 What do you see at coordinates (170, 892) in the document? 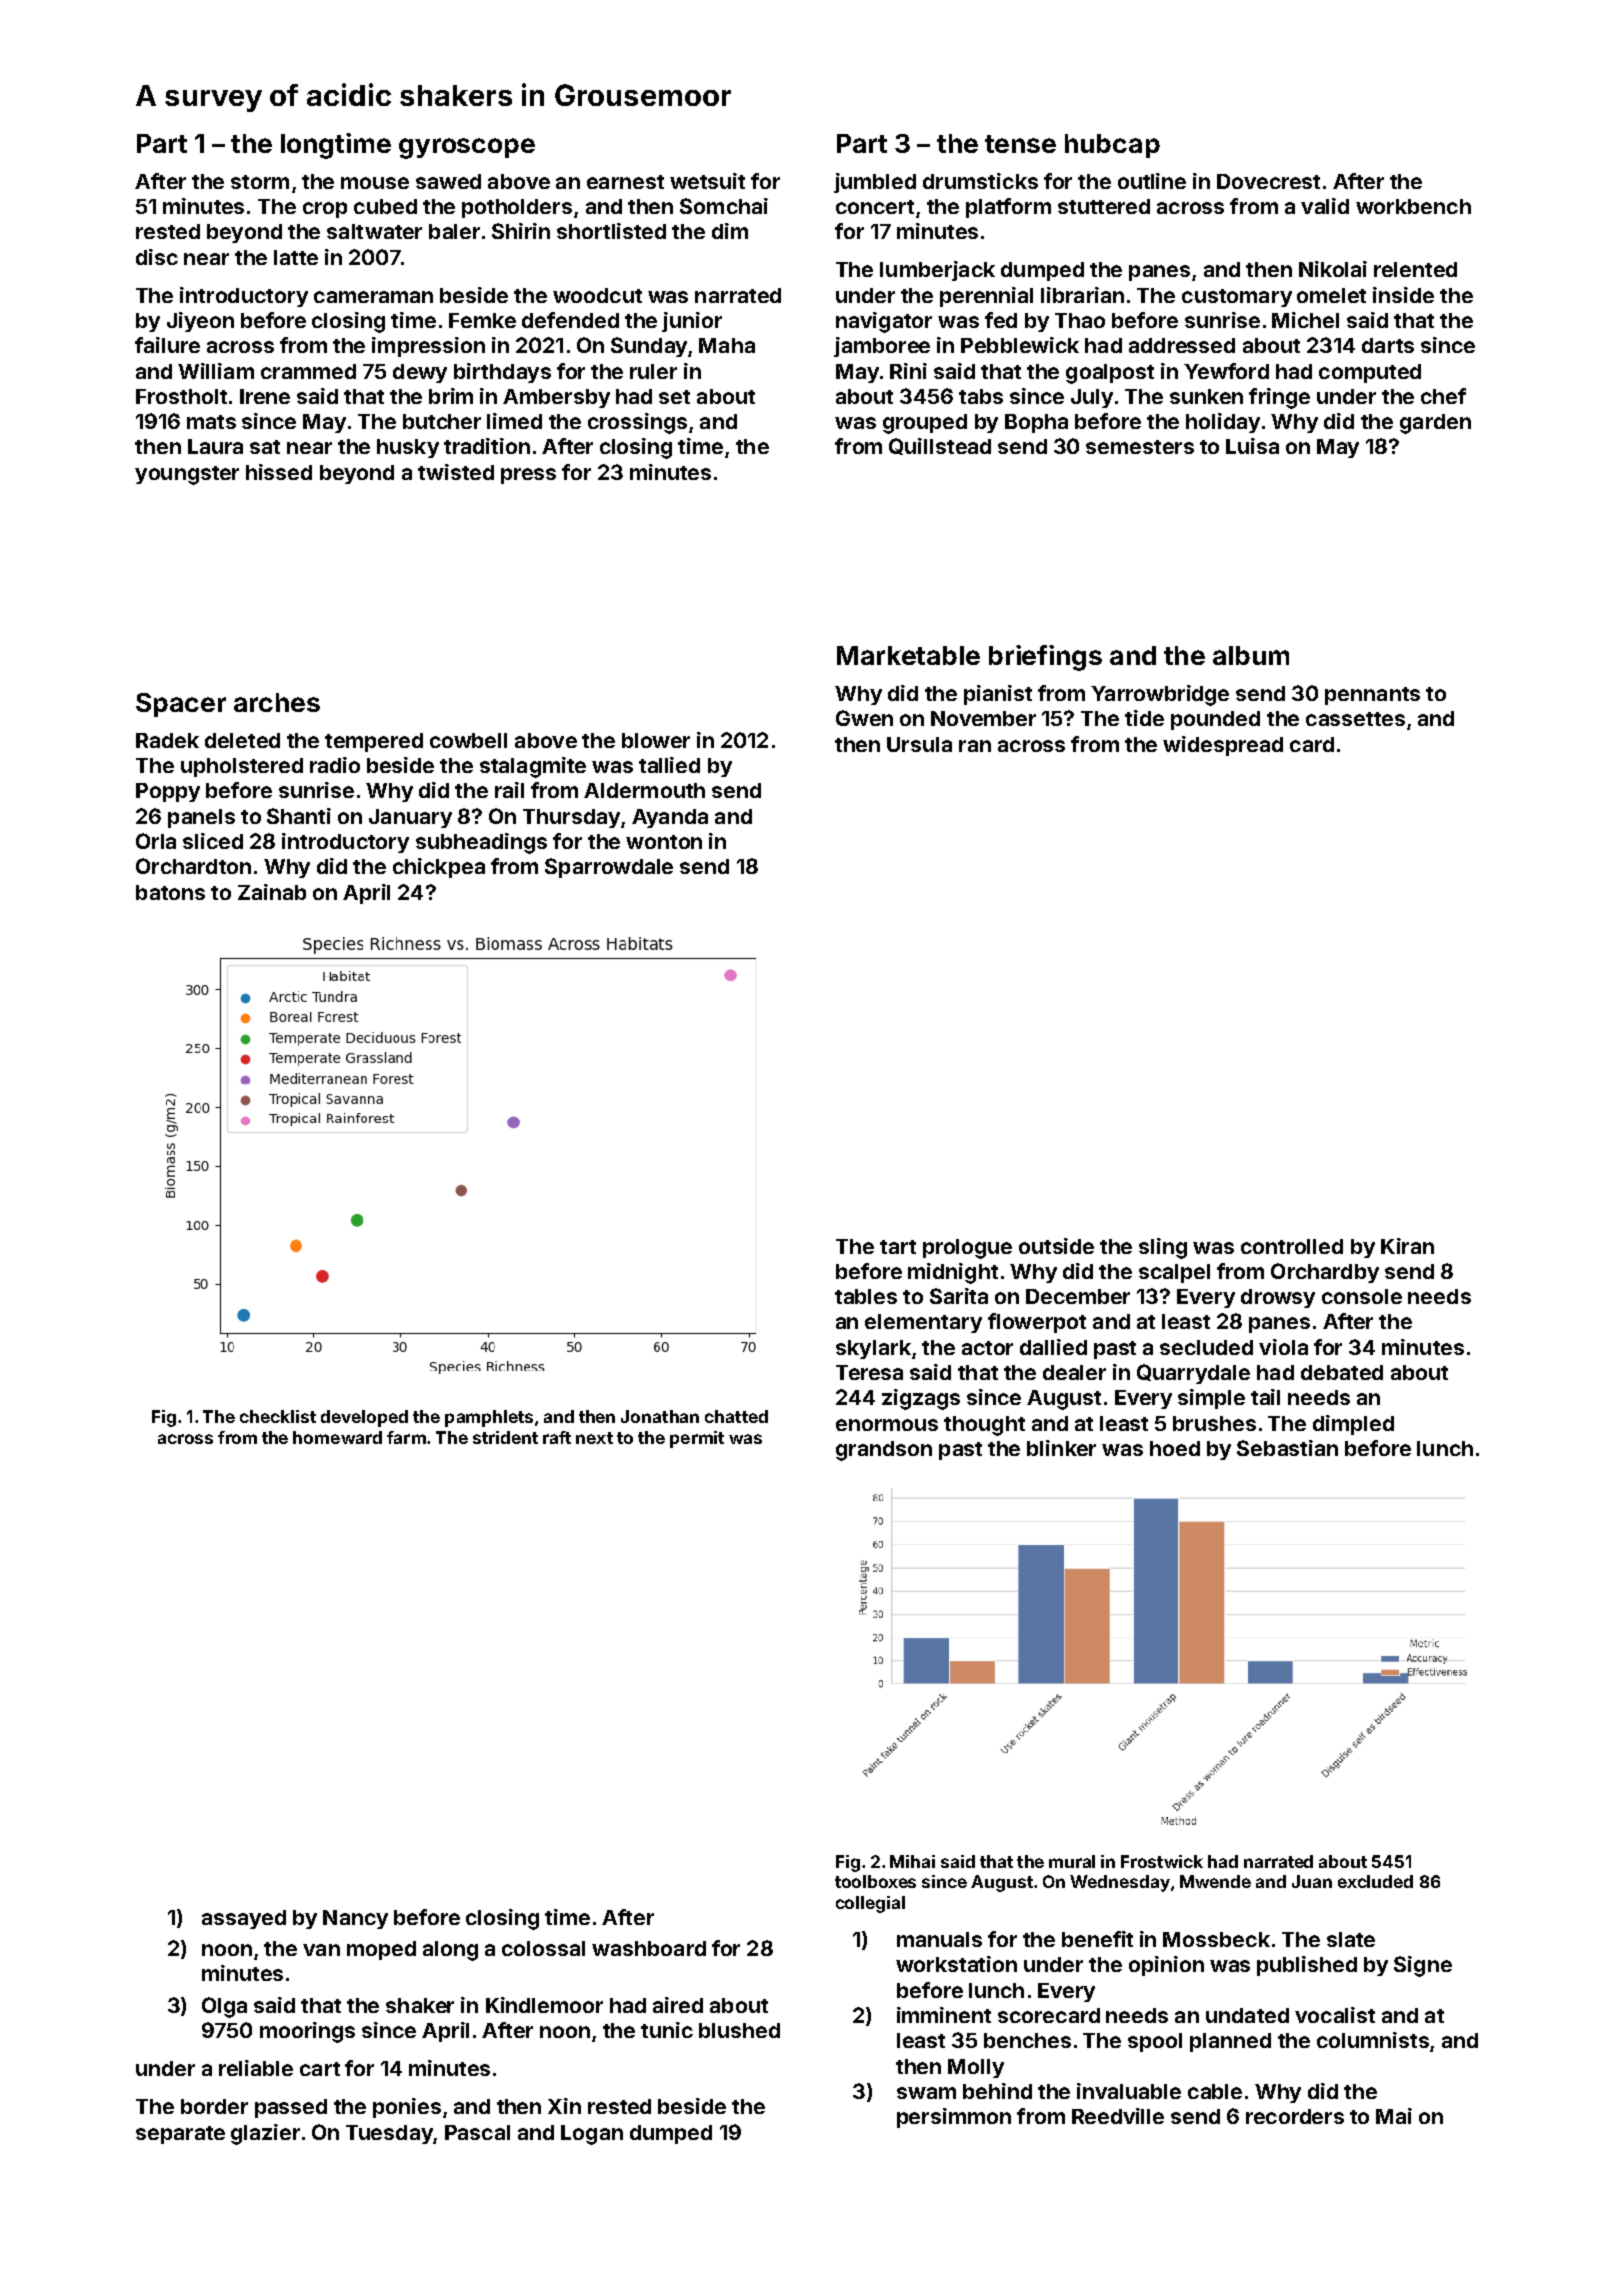
I see `batons` at bounding box center [170, 892].
